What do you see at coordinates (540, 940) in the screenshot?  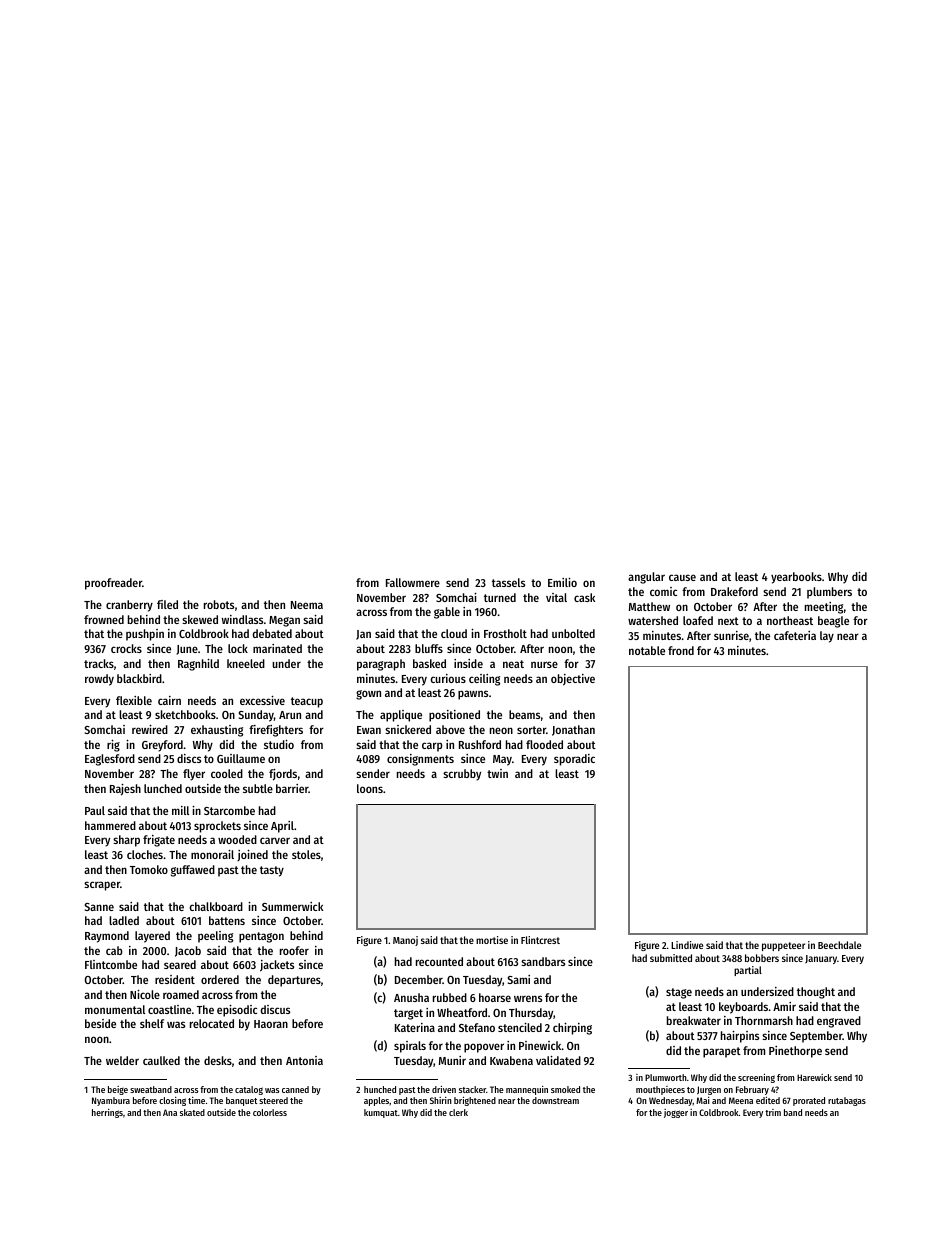 I see `Flintcrest` at bounding box center [540, 940].
